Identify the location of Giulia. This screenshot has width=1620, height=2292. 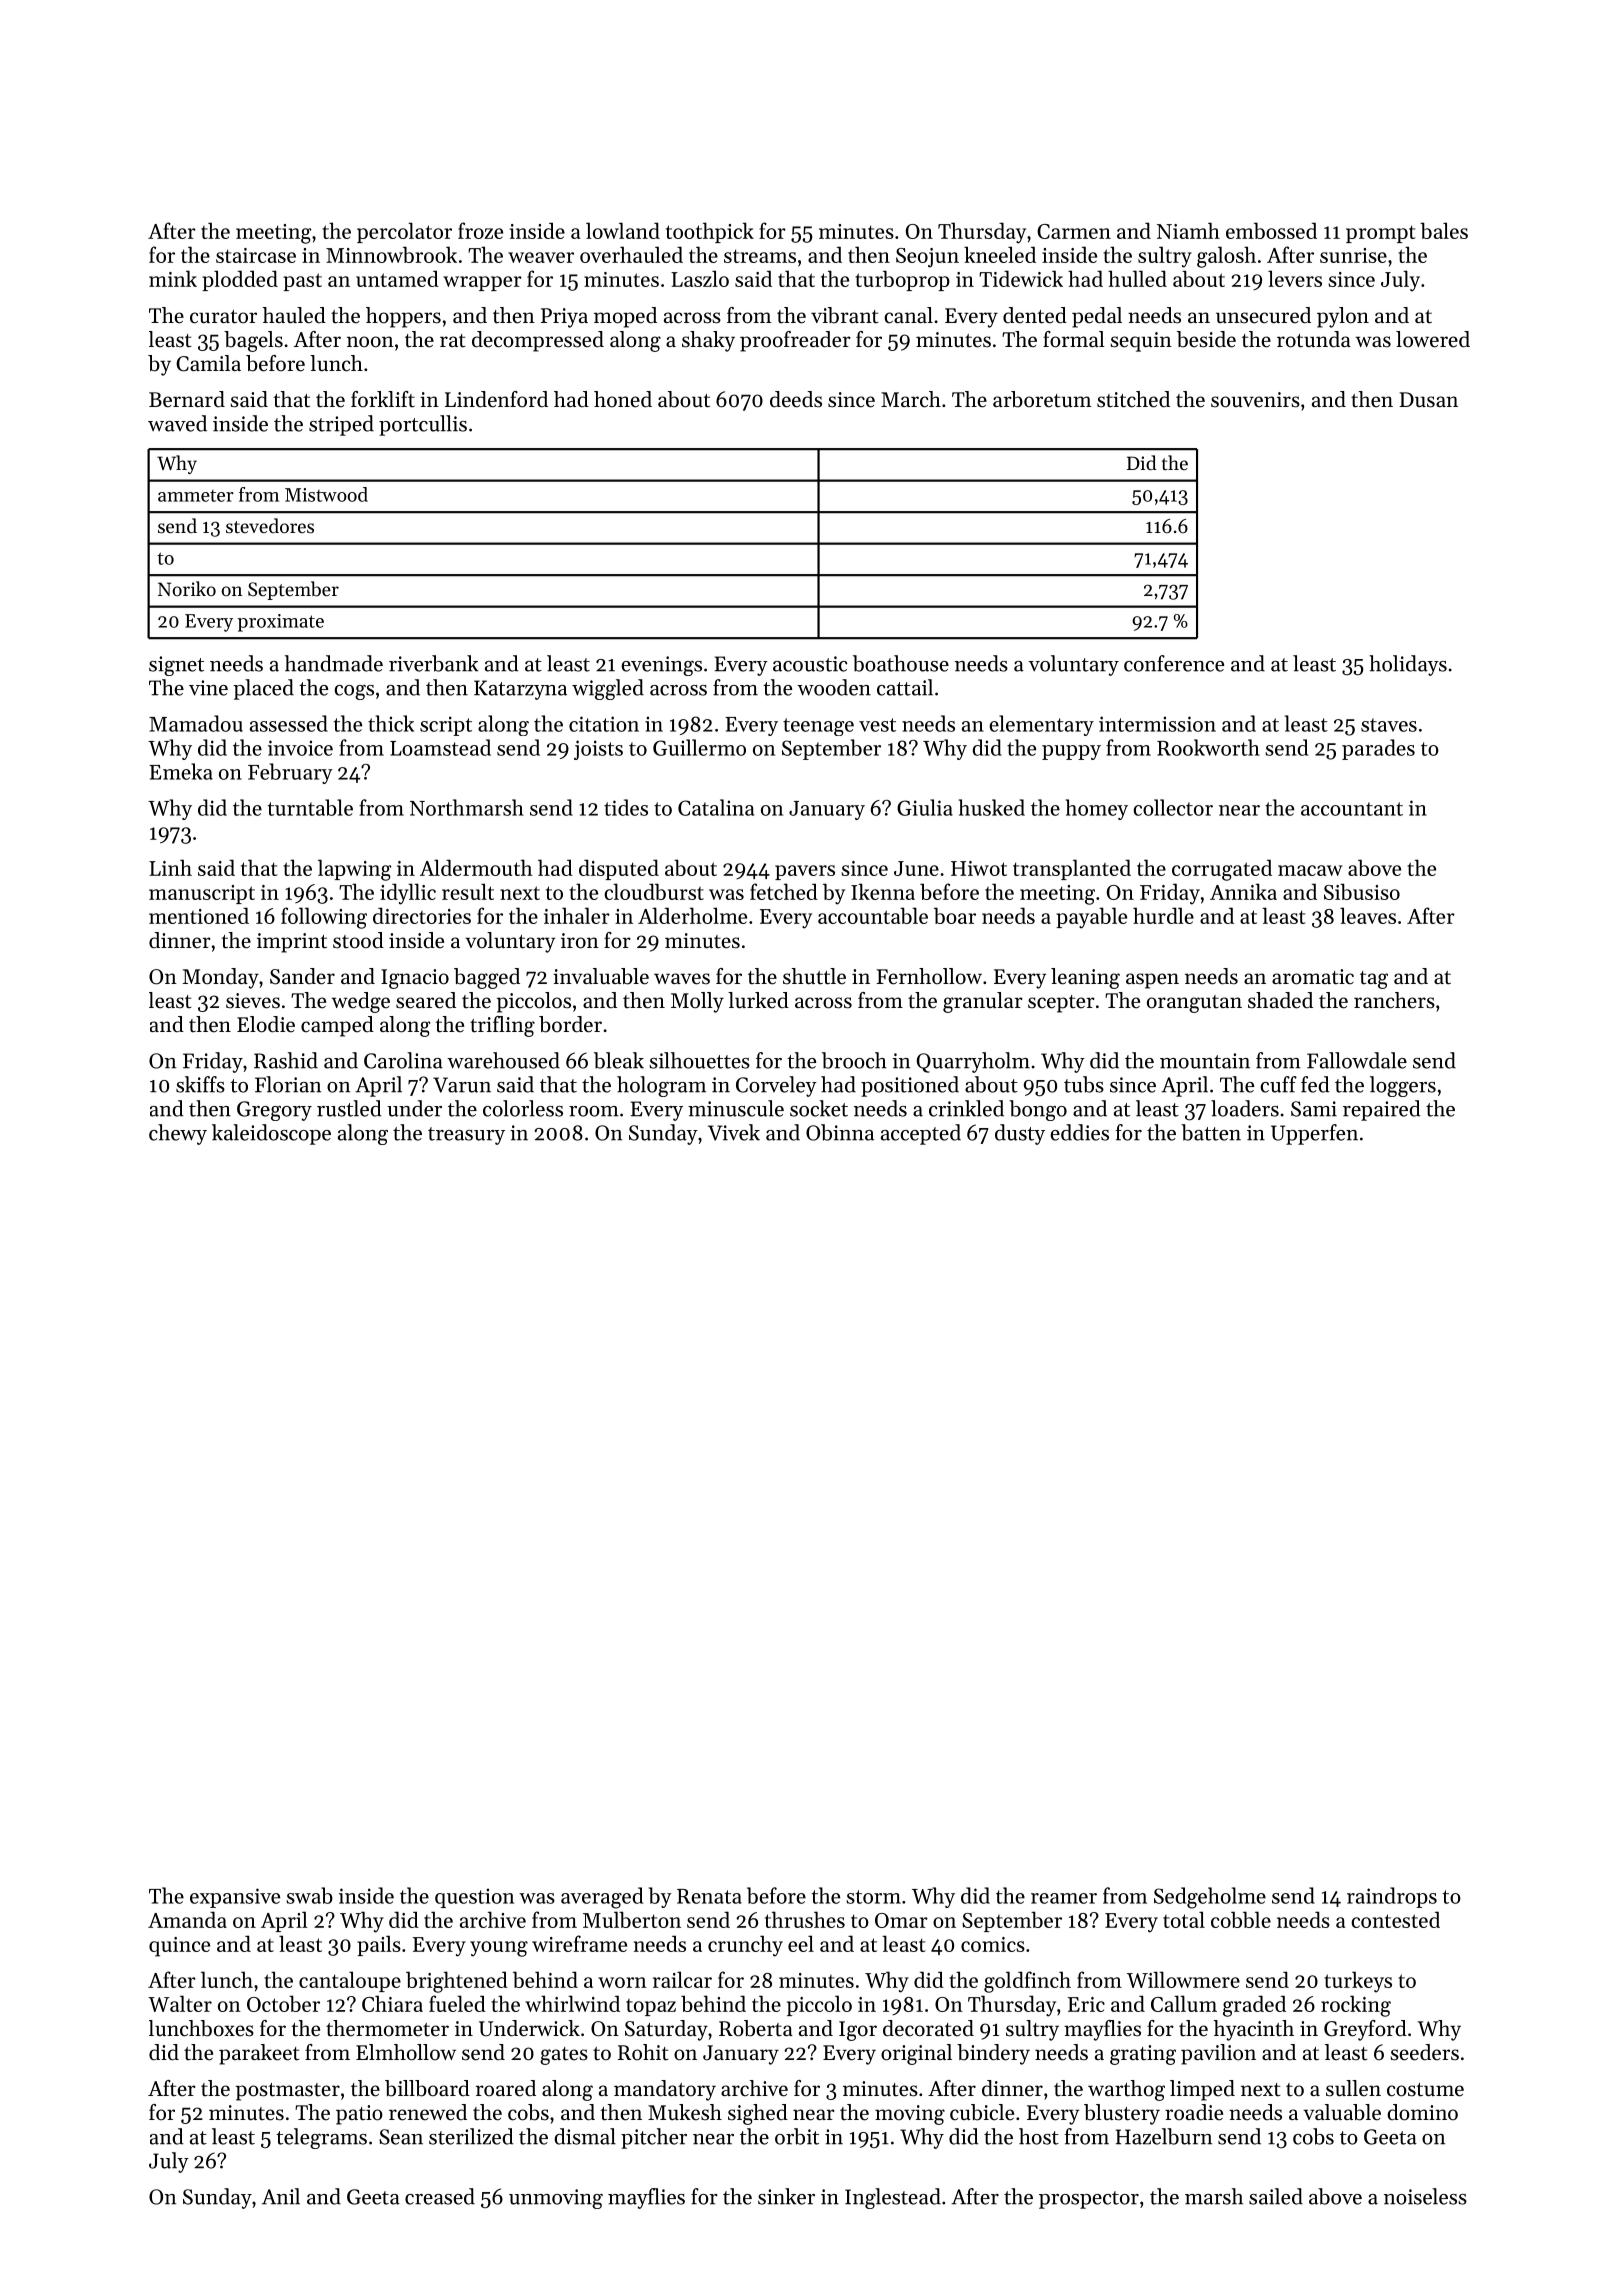
(925, 807).
